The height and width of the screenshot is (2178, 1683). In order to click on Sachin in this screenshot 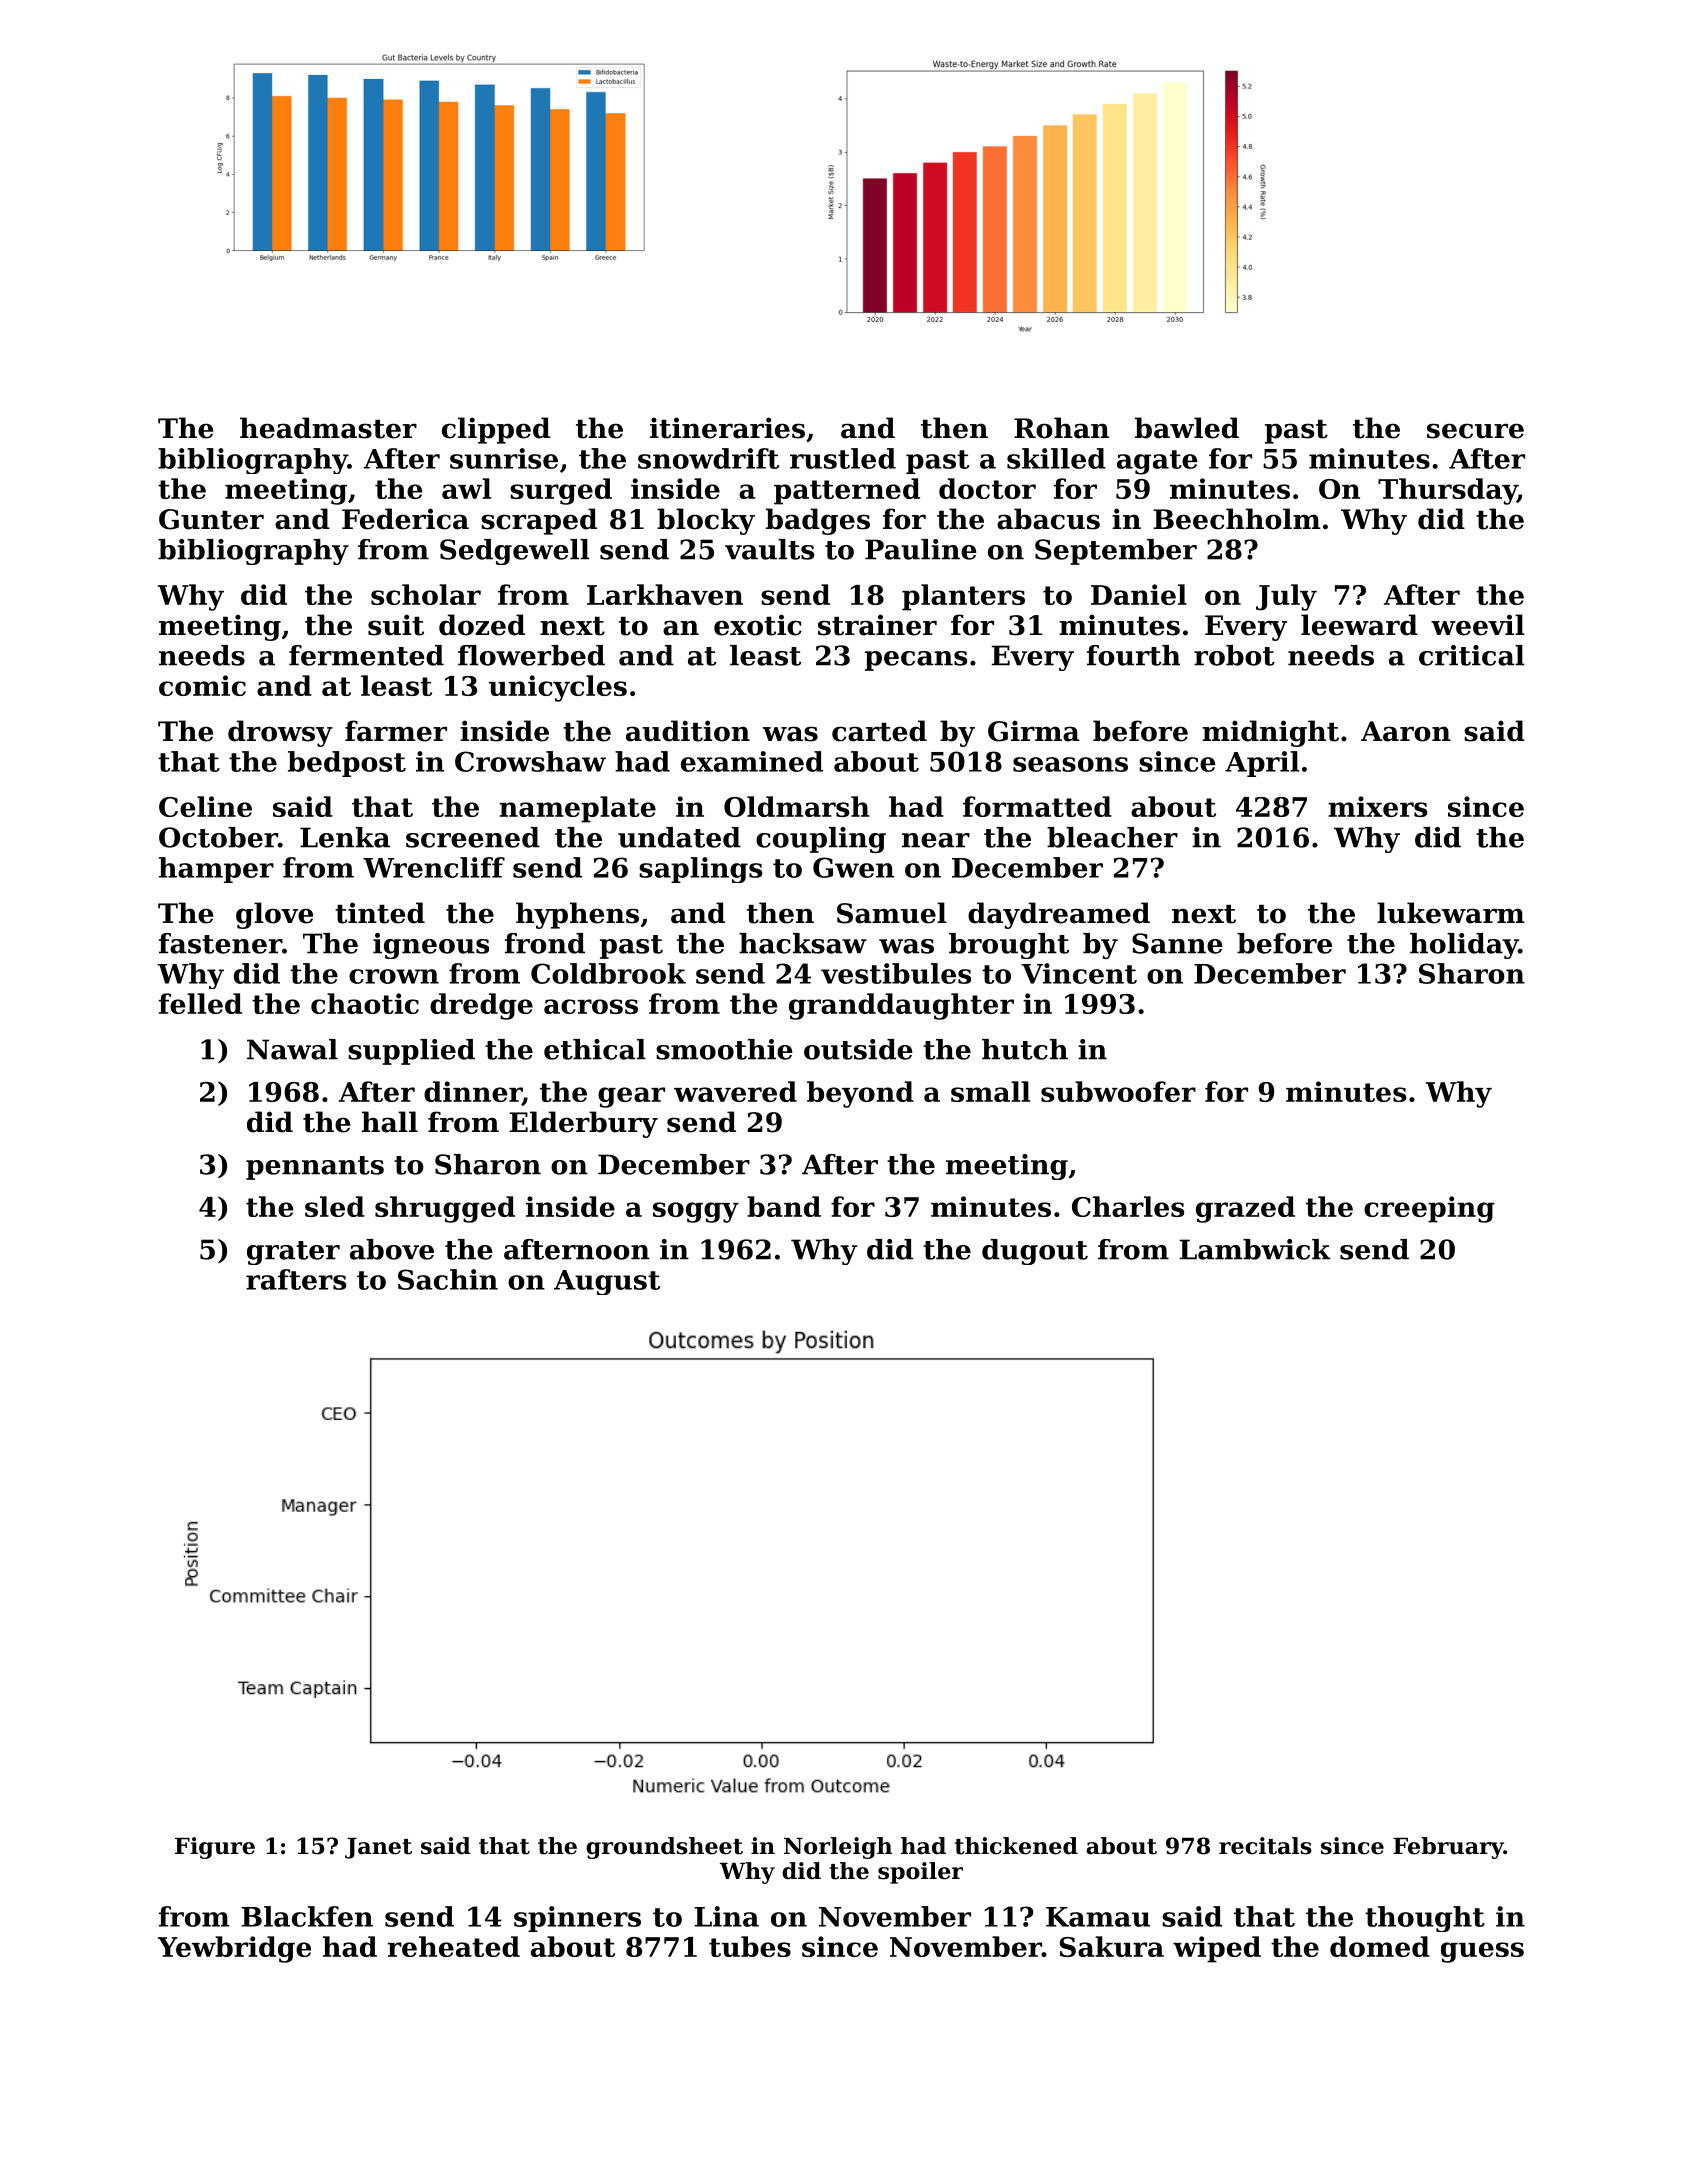, I will do `click(448, 1279)`.
